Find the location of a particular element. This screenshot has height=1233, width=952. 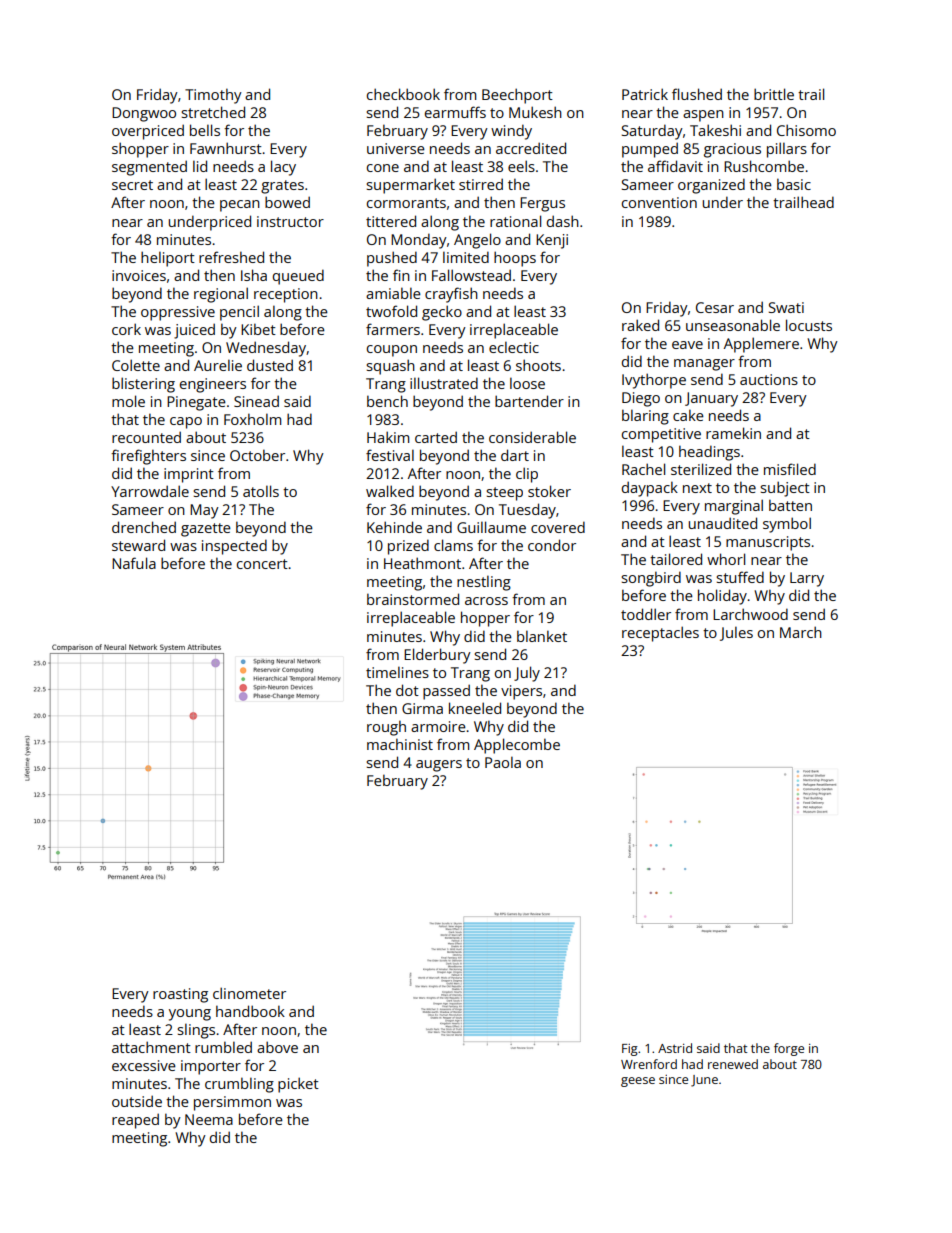

augers is located at coordinates (439, 766).
